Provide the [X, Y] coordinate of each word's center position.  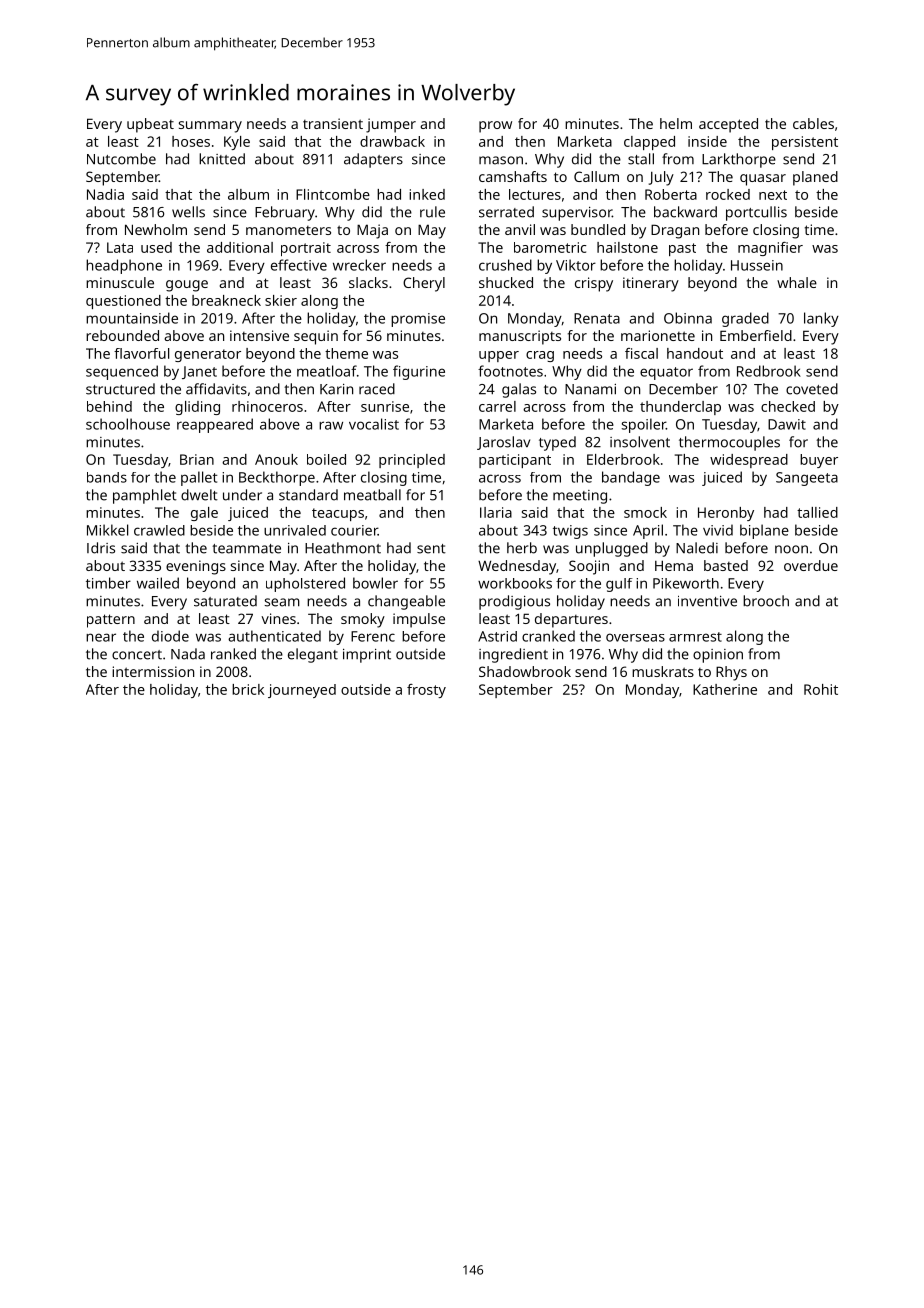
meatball [372, 495]
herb [522, 548]
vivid [718, 530]
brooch [766, 601]
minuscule [120, 282]
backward [685, 212]
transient [333, 123]
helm [676, 123]
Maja [372, 231]
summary [210, 127]
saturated [225, 601]
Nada [188, 654]
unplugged [612, 549]
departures [571, 620]
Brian [197, 459]
